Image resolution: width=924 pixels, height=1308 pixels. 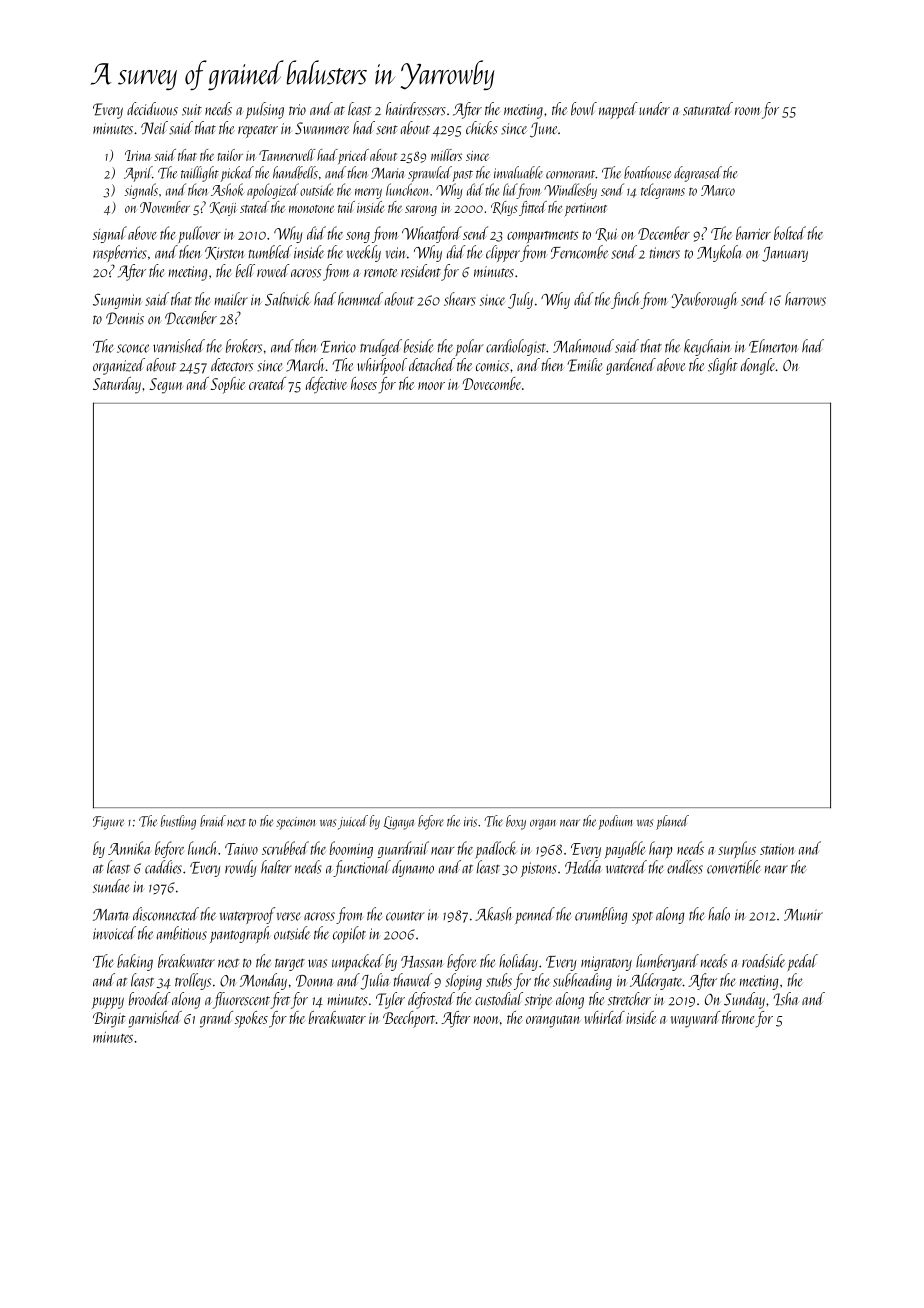 I want to click on June, so click(x=543, y=130).
